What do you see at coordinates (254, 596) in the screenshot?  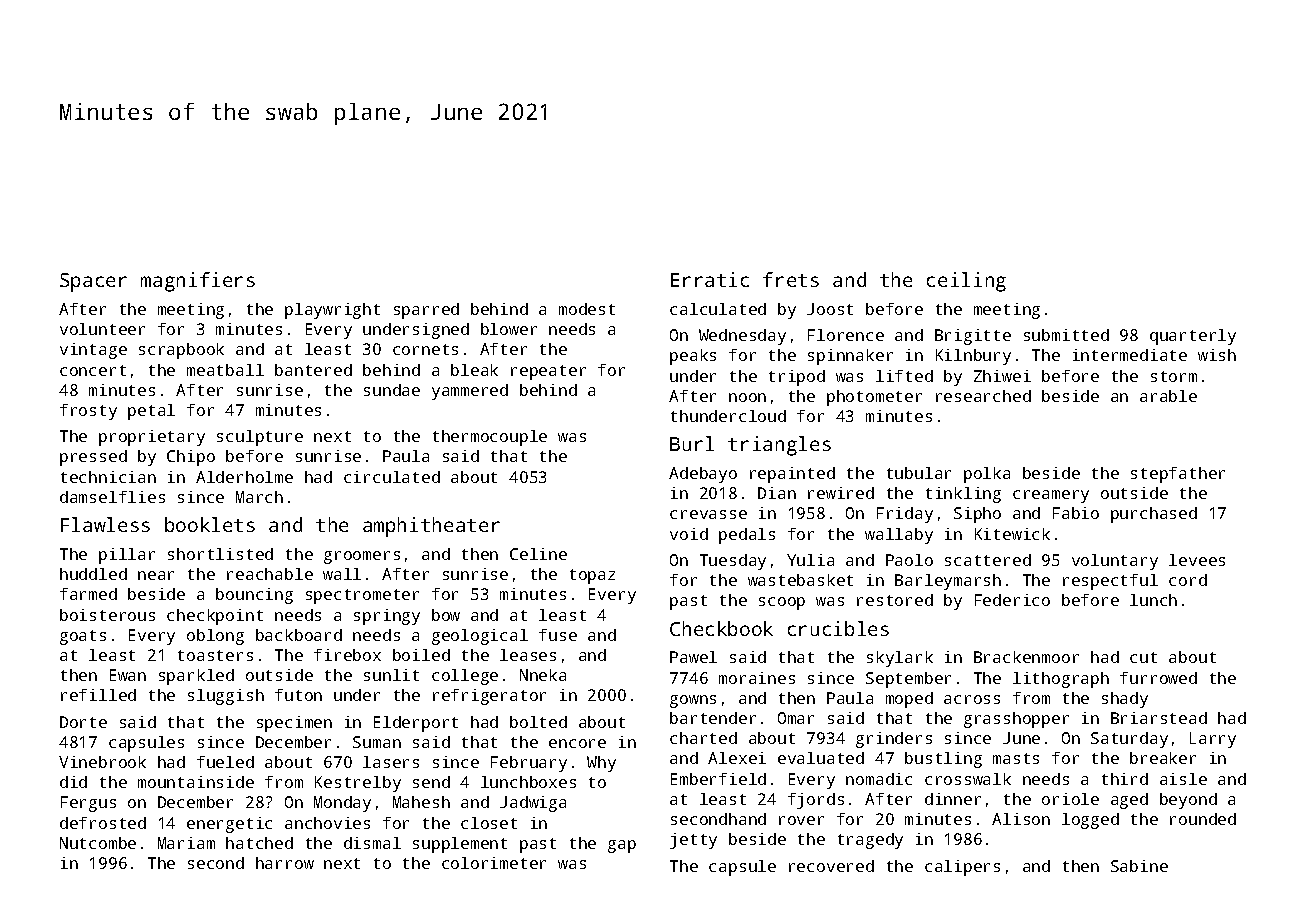 I see `bouncing` at bounding box center [254, 596].
